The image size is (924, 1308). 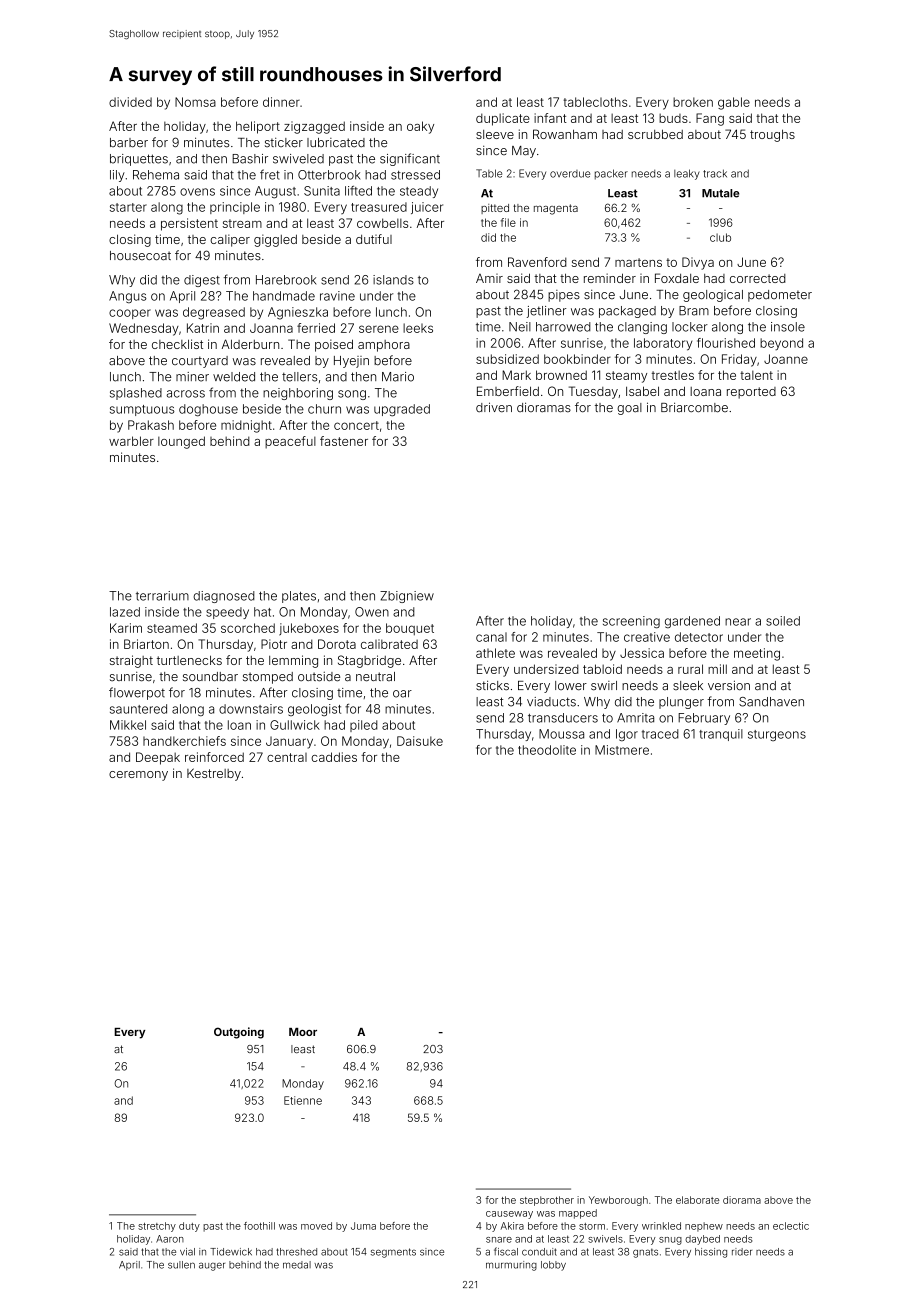 What do you see at coordinates (393, 1253) in the screenshot?
I see `segments` at bounding box center [393, 1253].
